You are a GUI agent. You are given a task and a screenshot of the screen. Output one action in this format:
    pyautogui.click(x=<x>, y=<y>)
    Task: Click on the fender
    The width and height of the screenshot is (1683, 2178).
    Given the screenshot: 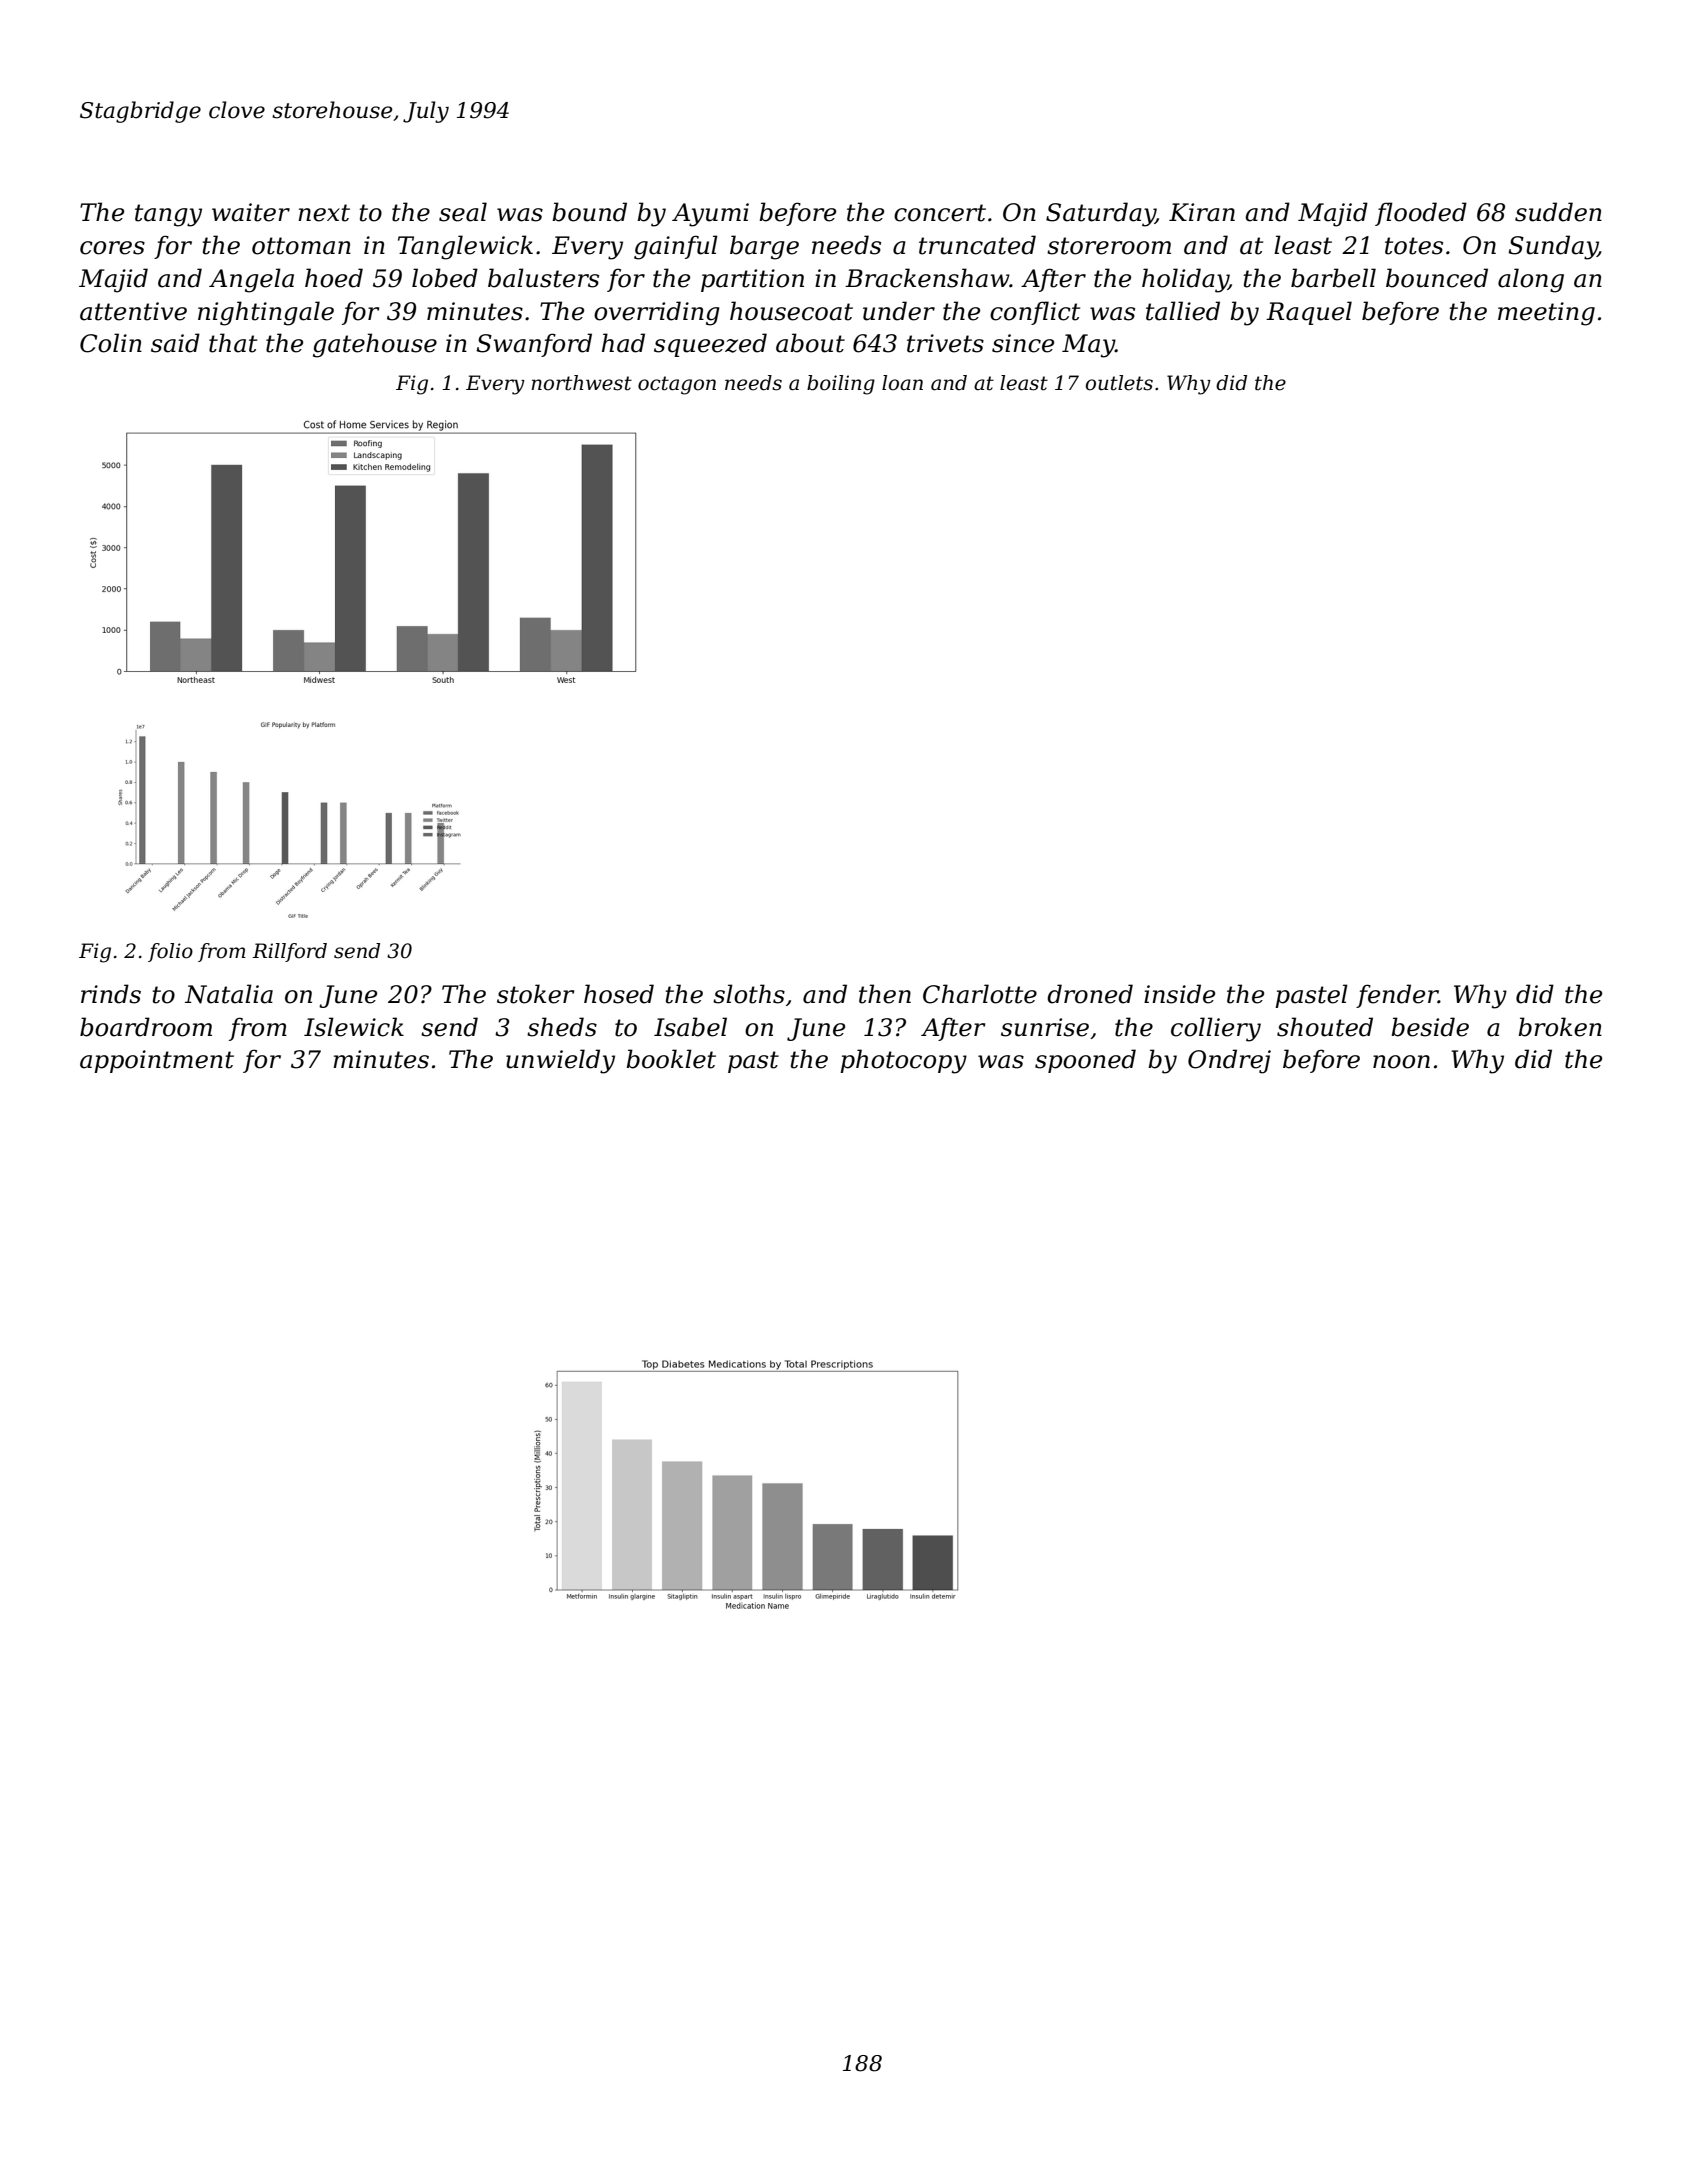 What is the action you would take?
    pyautogui.click(x=1397, y=996)
